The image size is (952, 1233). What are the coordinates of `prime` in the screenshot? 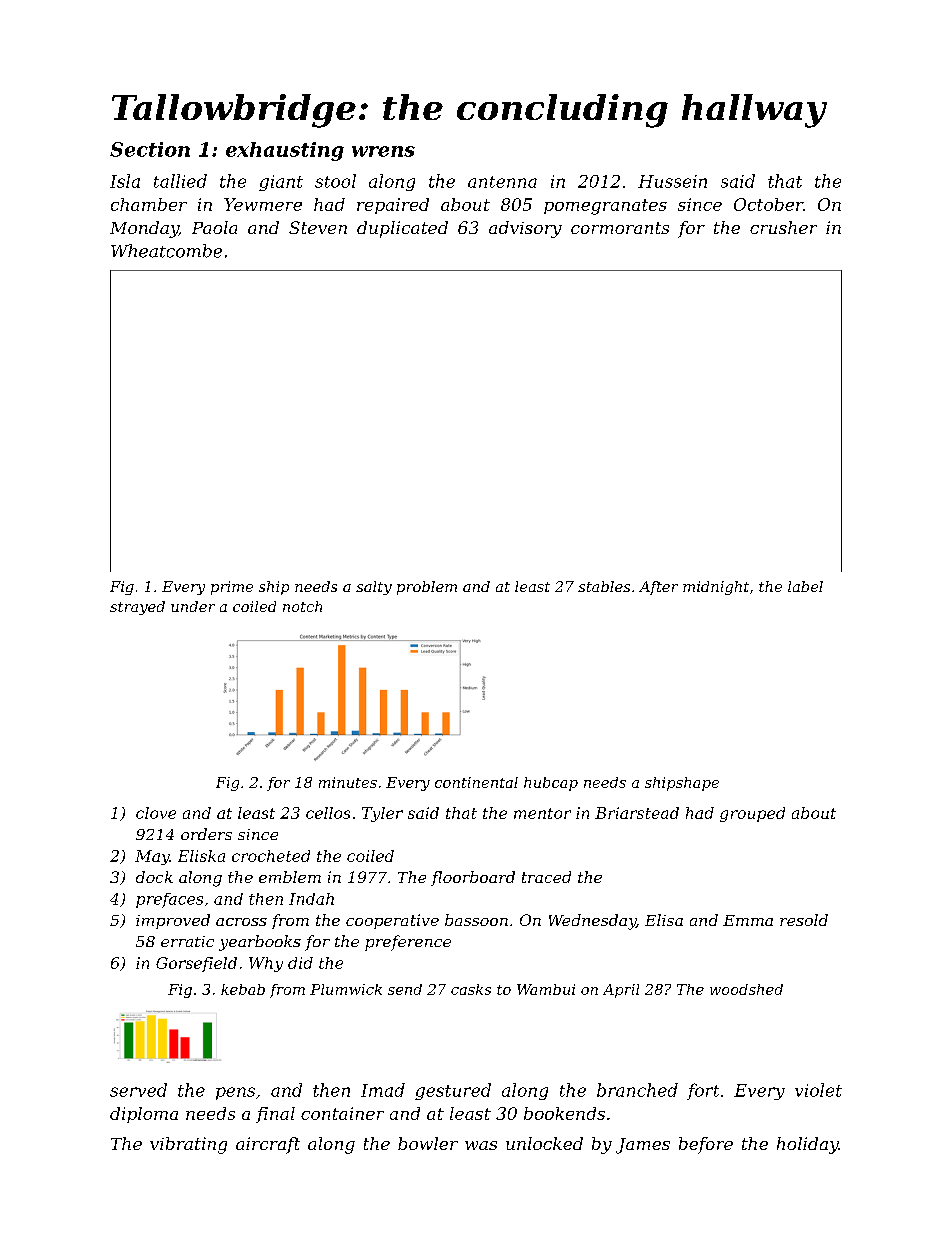 It's located at (232, 588).
